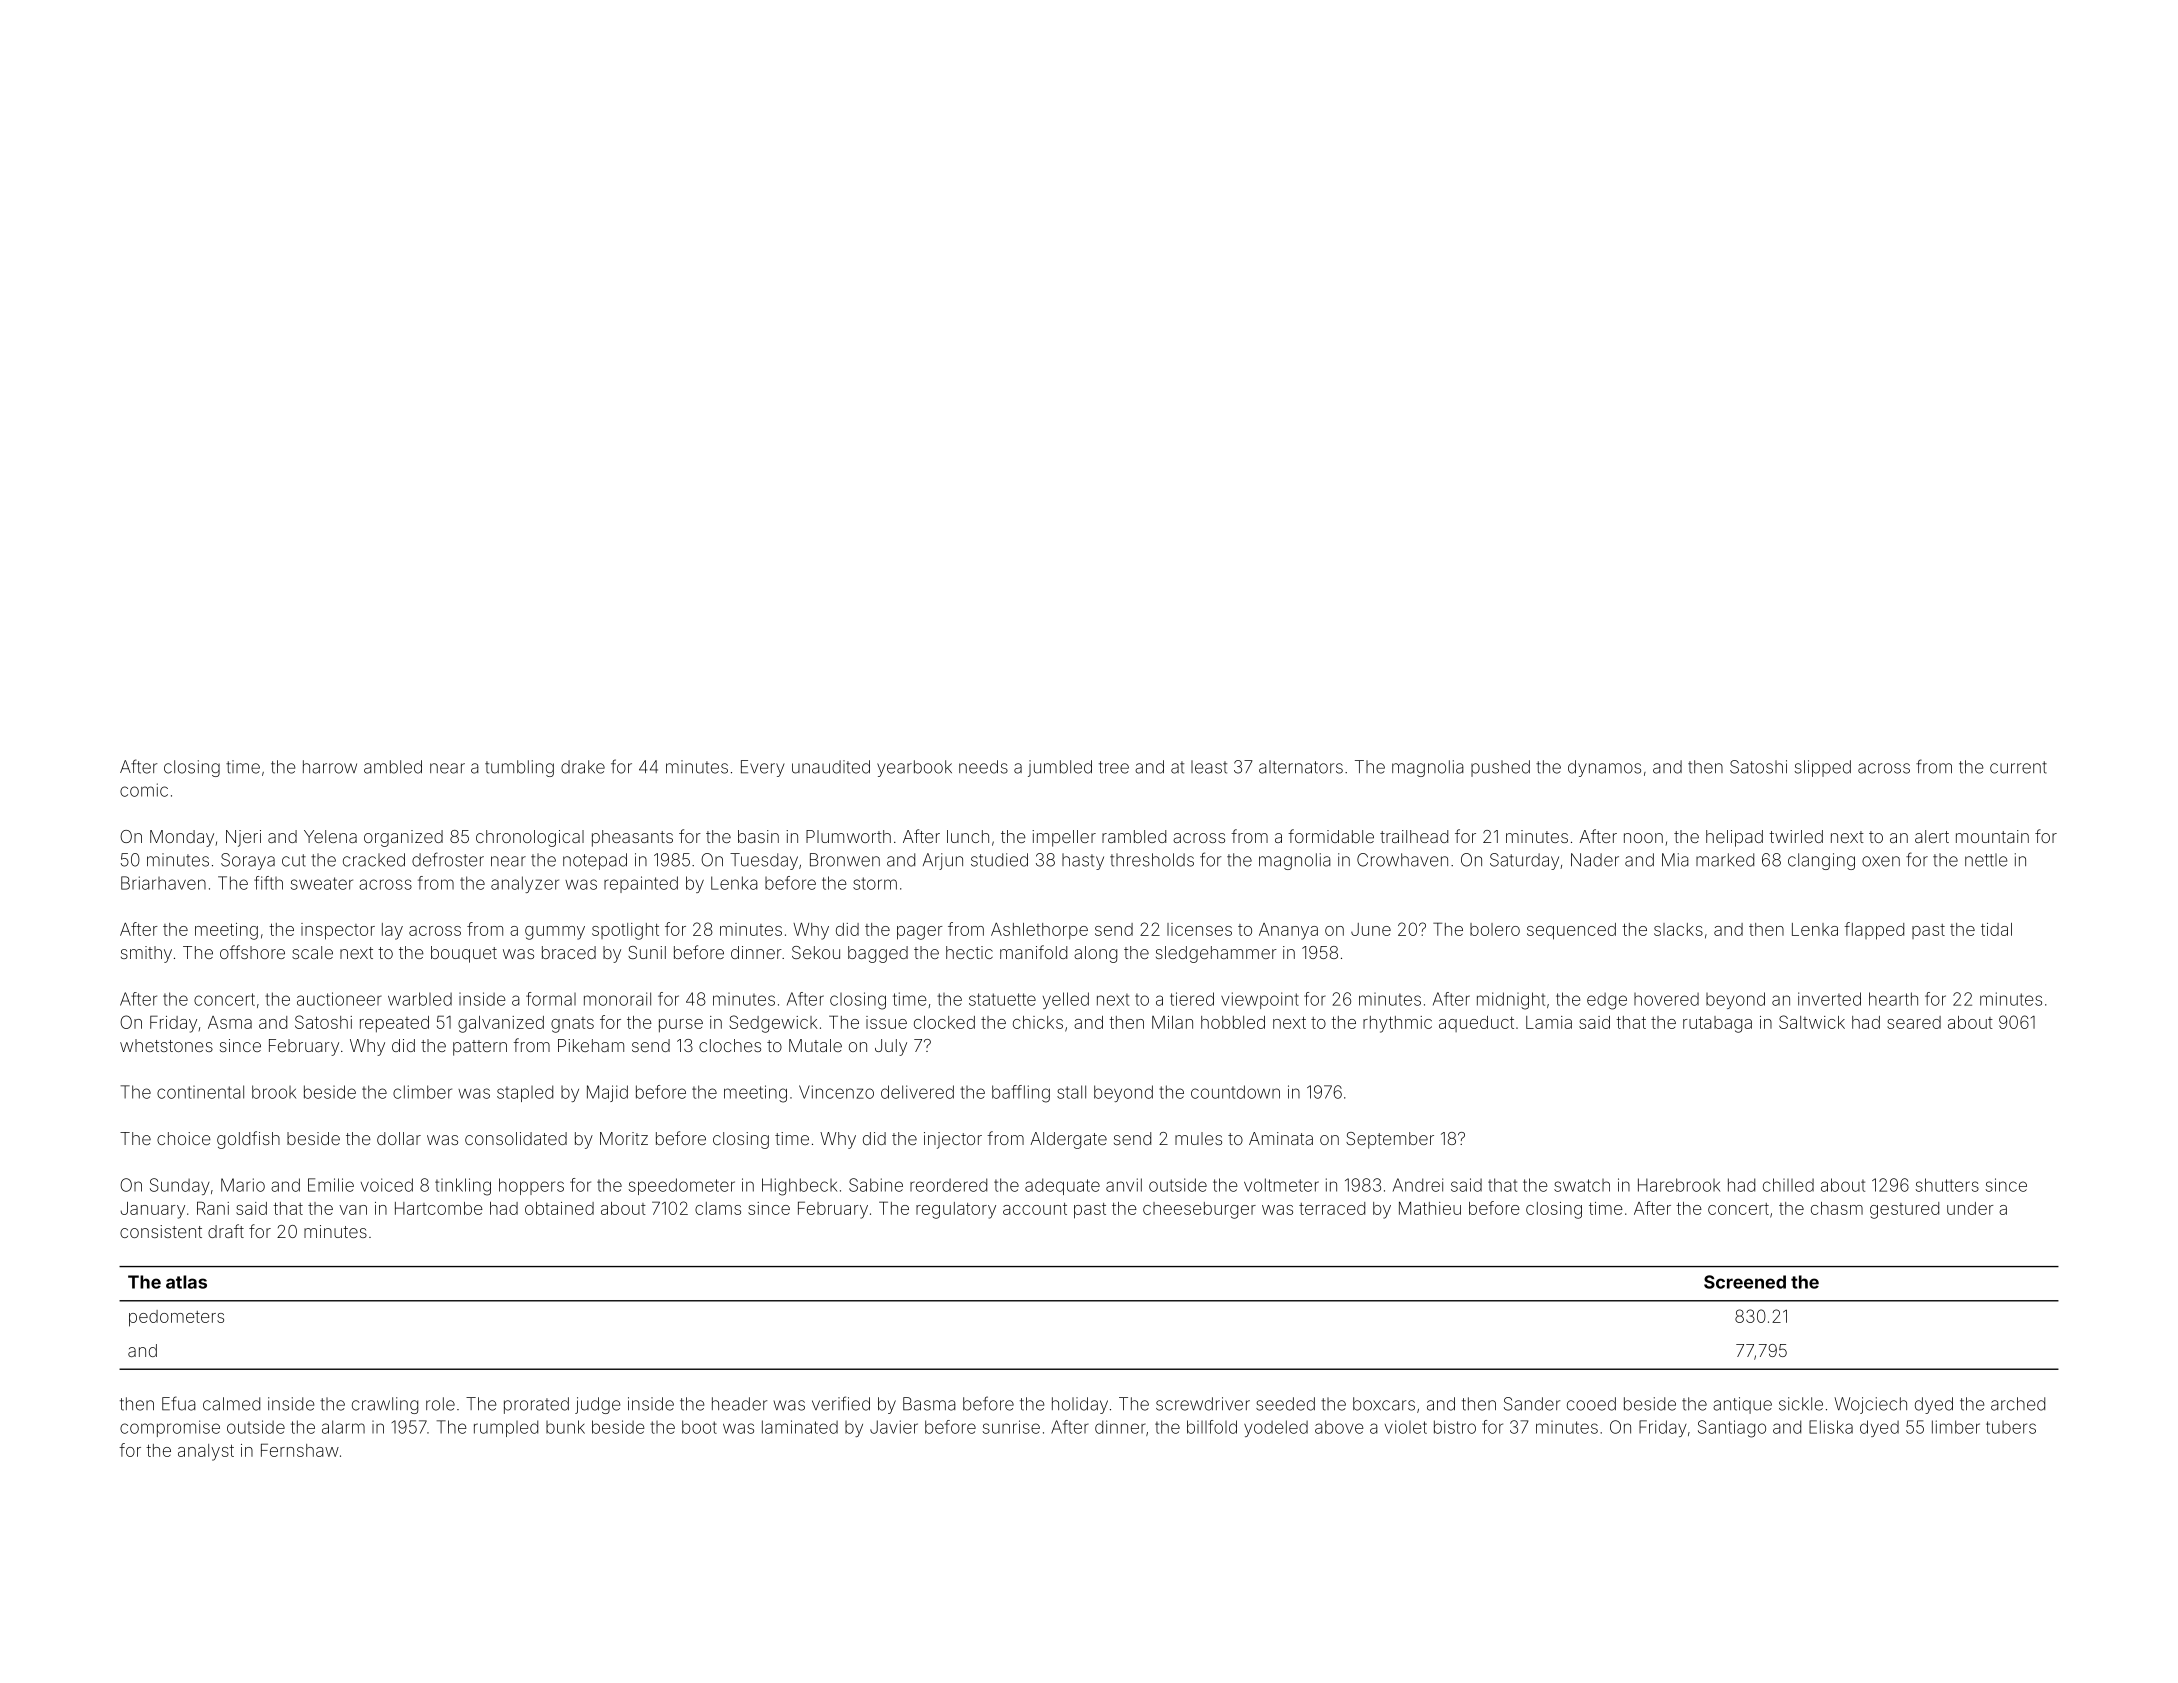 Image resolution: width=2178 pixels, height=1683 pixels. What do you see at coordinates (841, 1403) in the page?
I see `verified` at bounding box center [841, 1403].
